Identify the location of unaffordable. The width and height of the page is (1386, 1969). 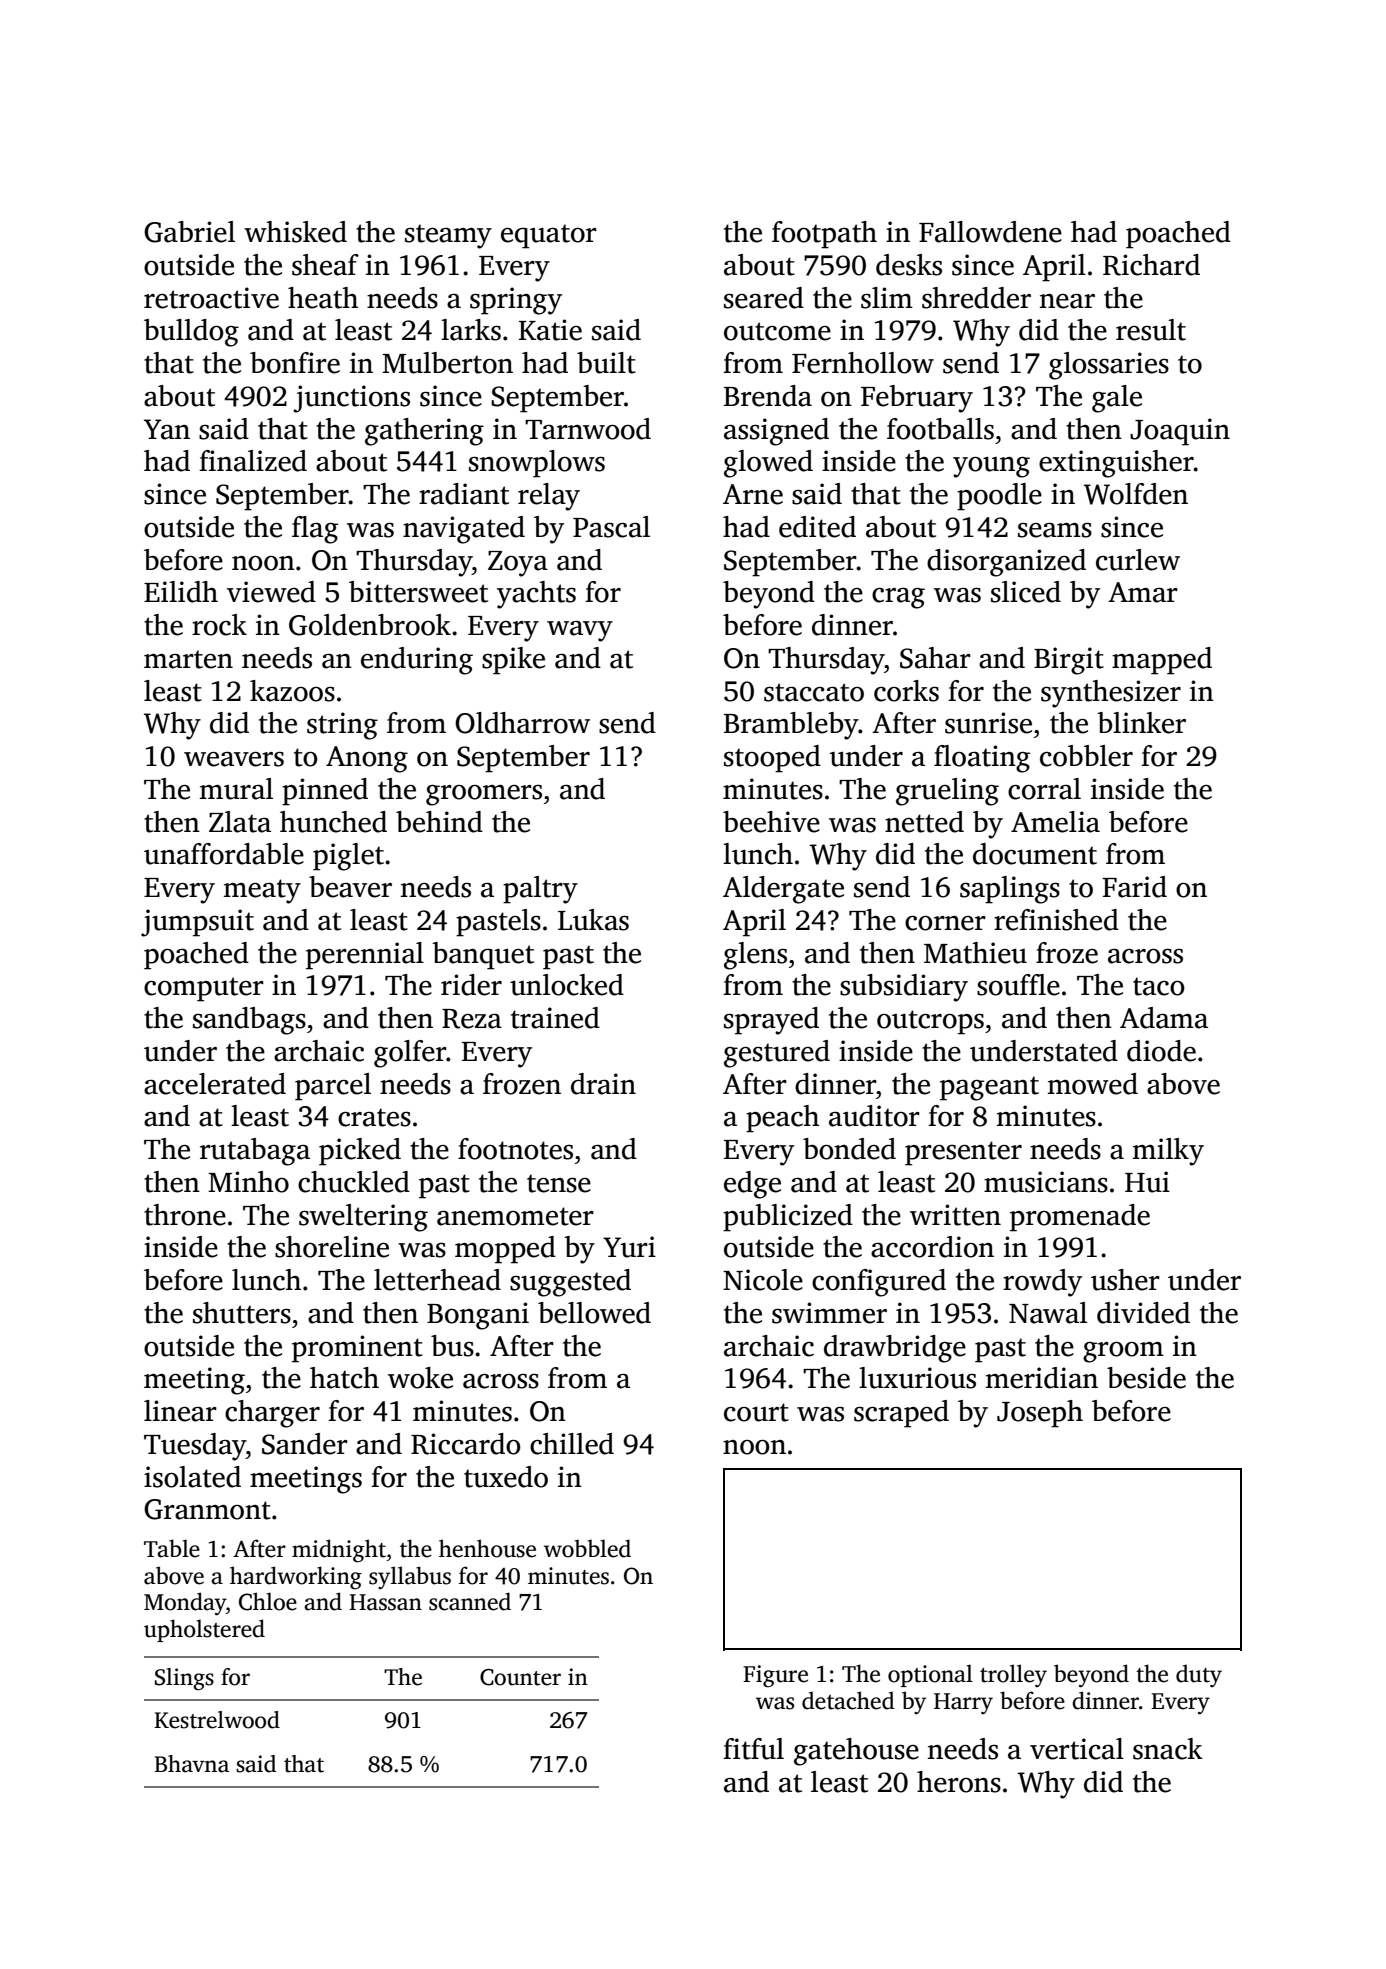
(224, 854).
